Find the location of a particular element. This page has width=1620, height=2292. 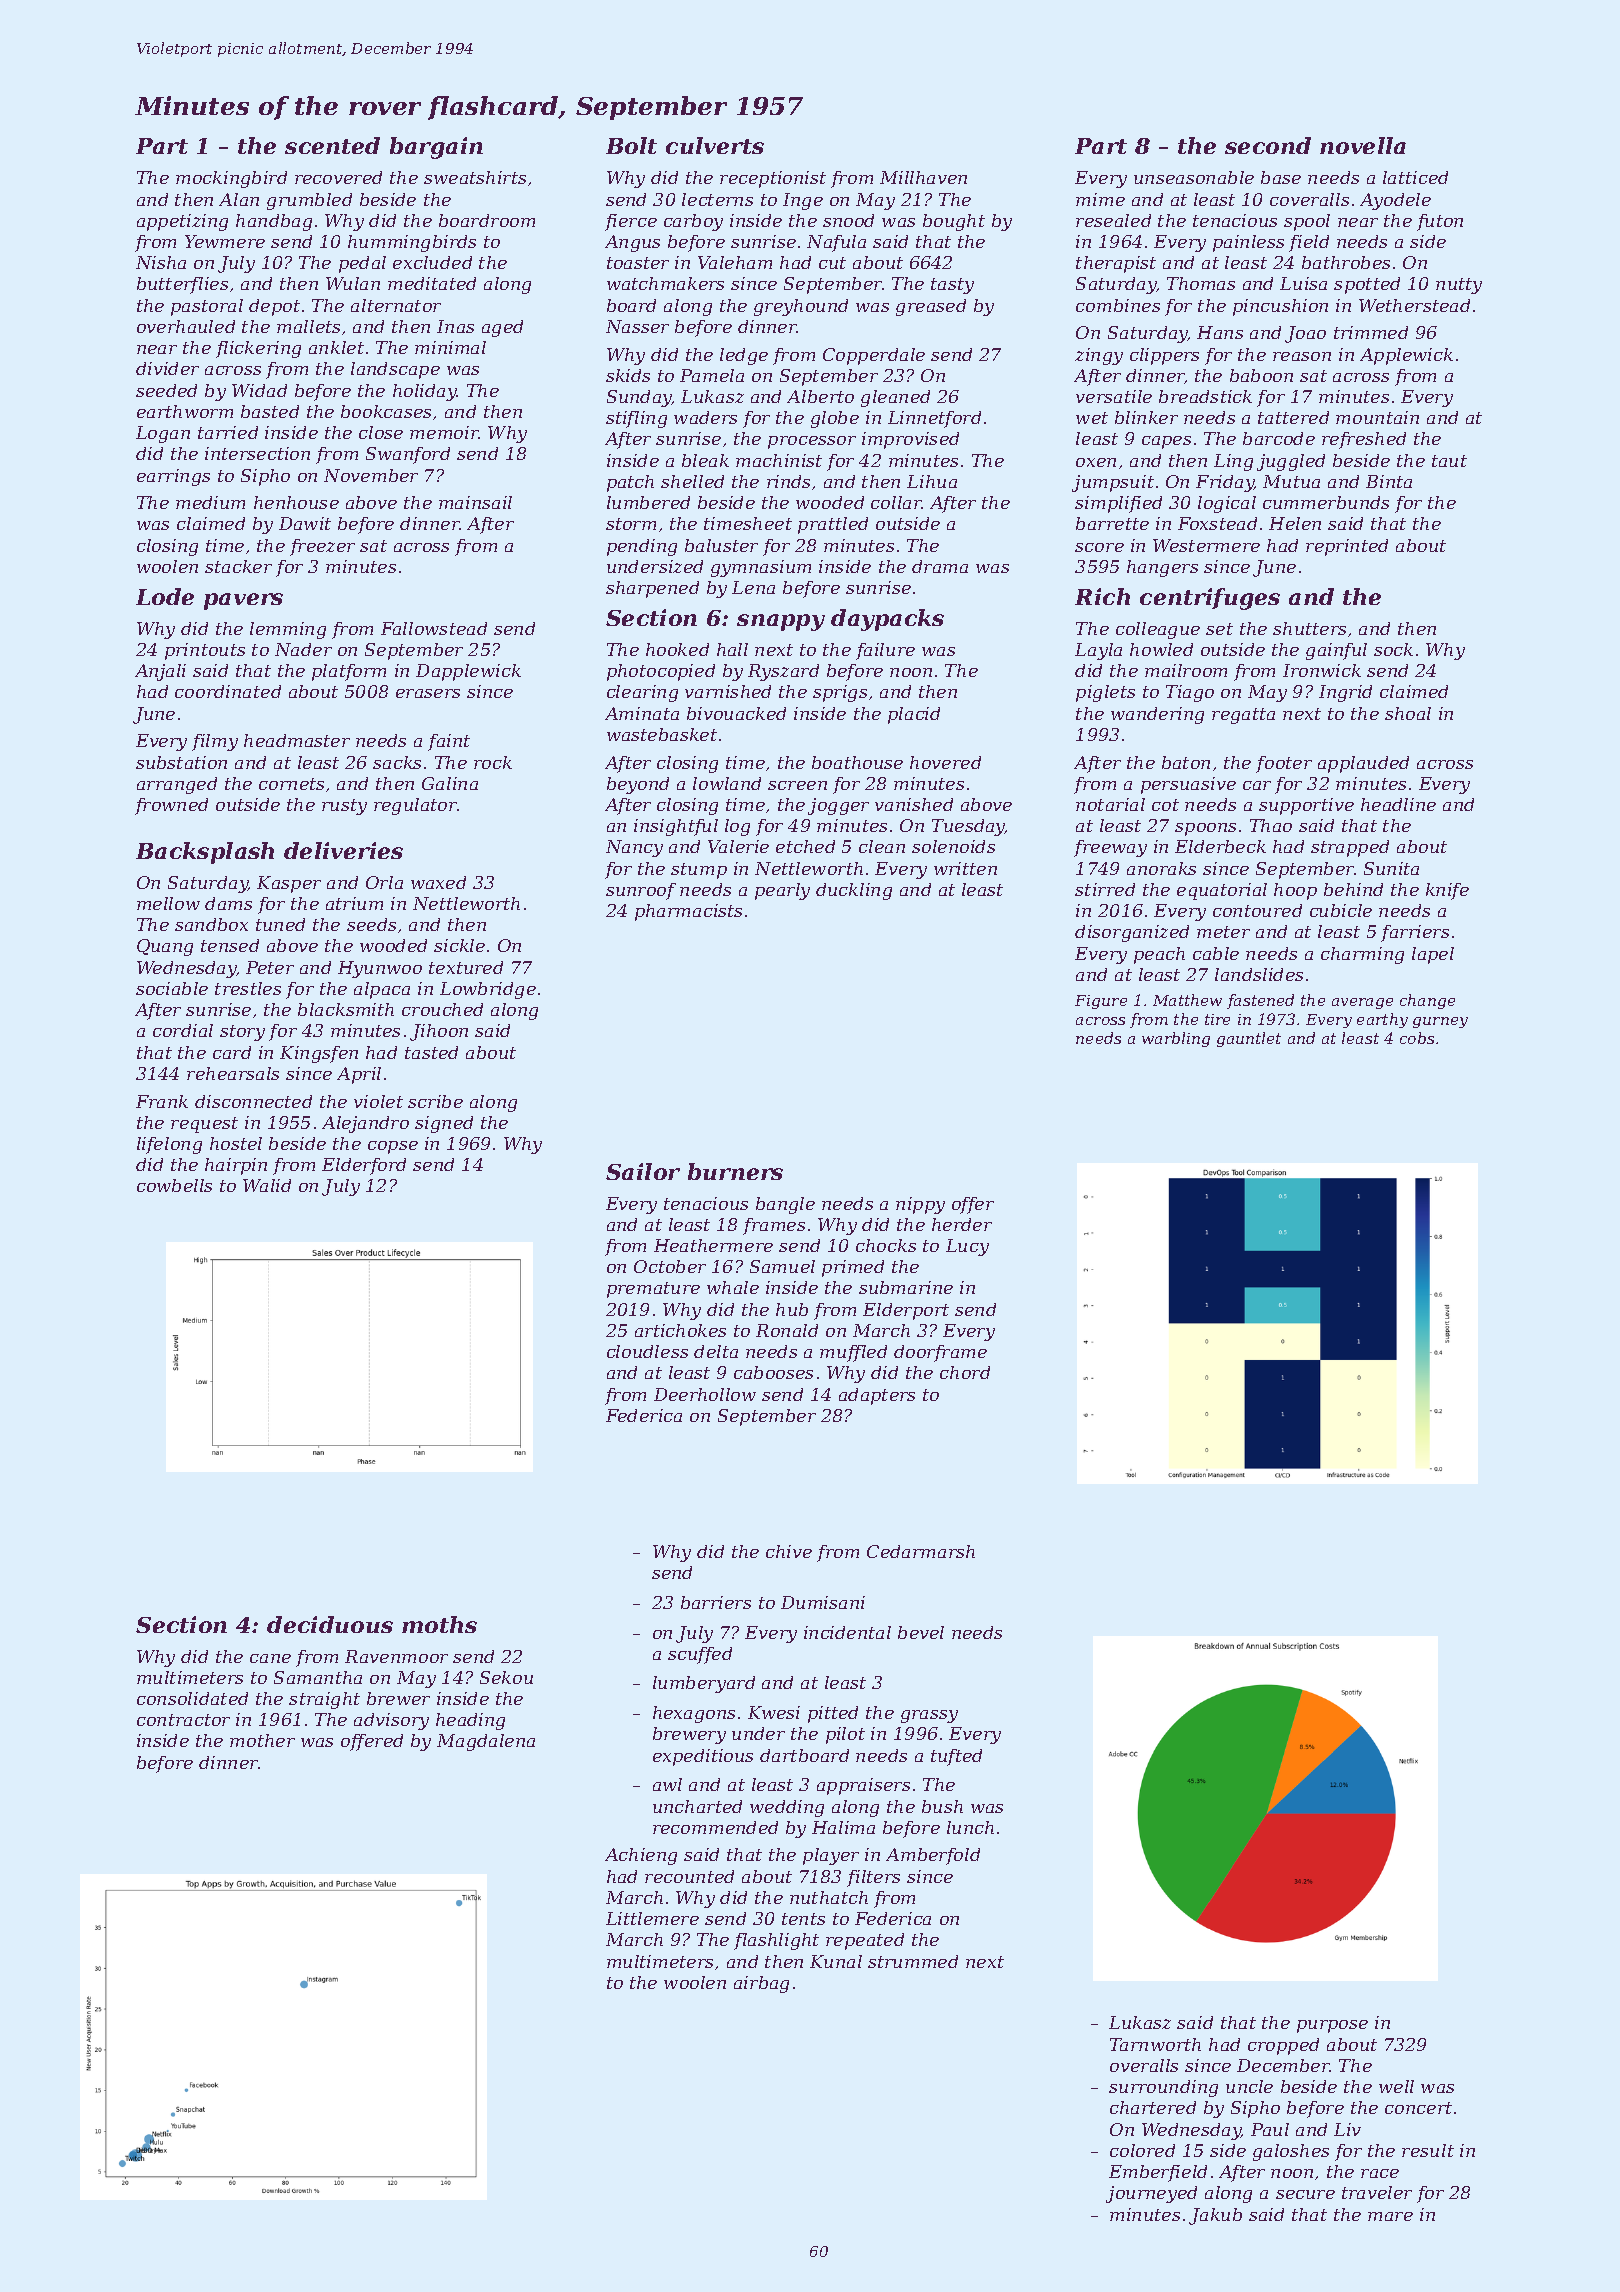

scented is located at coordinates (332, 145).
